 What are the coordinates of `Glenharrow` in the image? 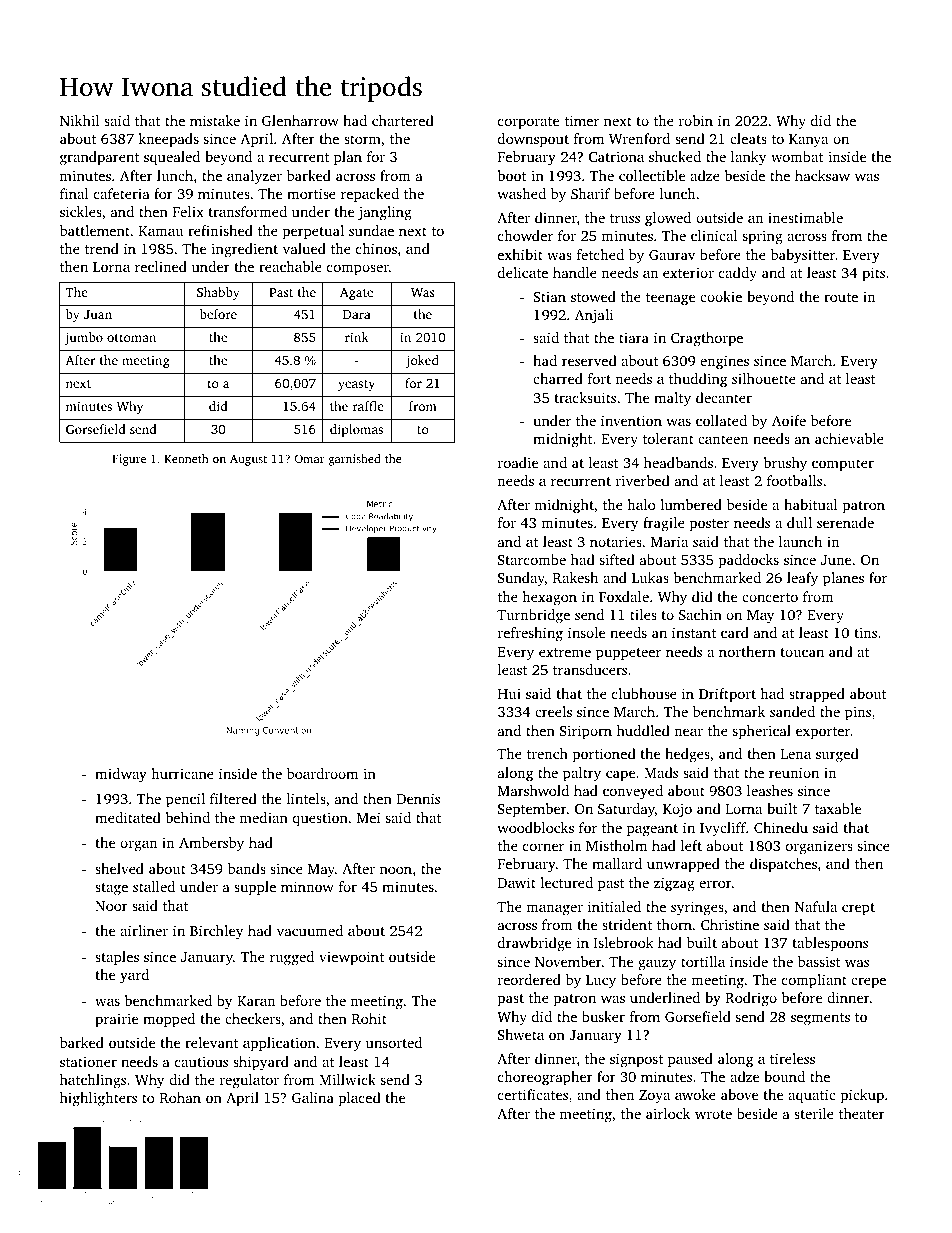 It's located at (300, 120).
